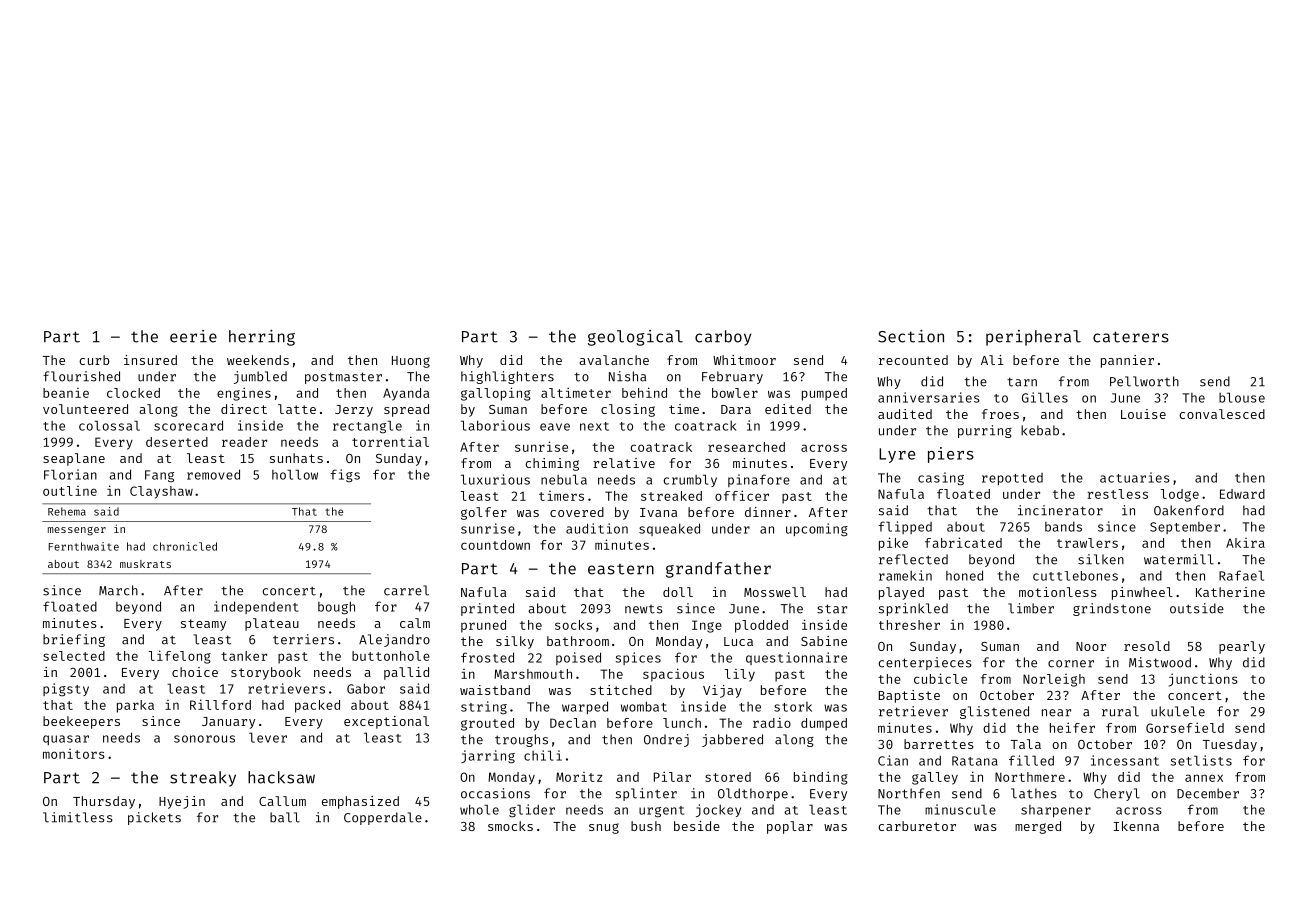 The image size is (1308, 924). I want to click on audition, so click(597, 528).
